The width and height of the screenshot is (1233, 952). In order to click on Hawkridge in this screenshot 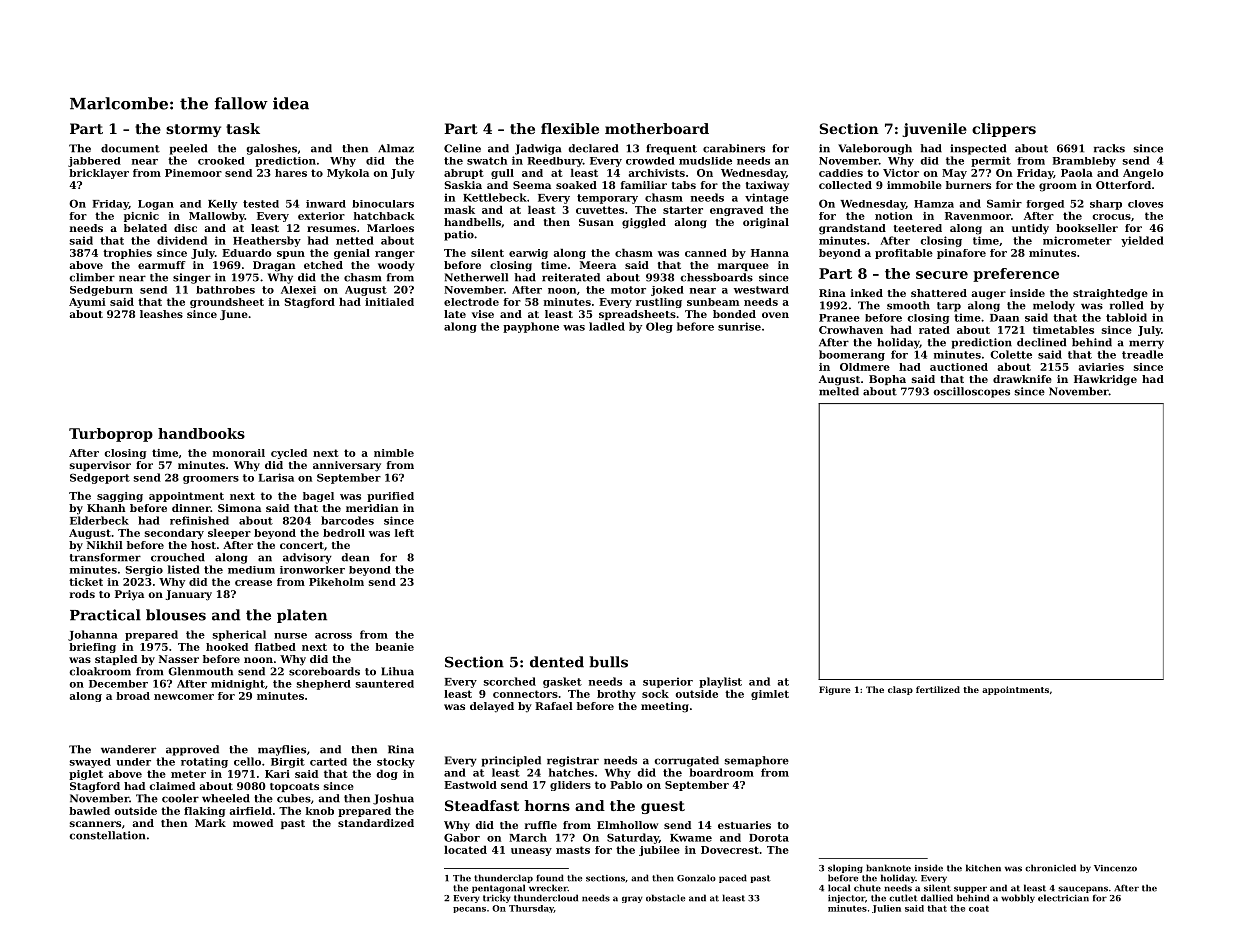, I will do `click(1105, 380)`.
